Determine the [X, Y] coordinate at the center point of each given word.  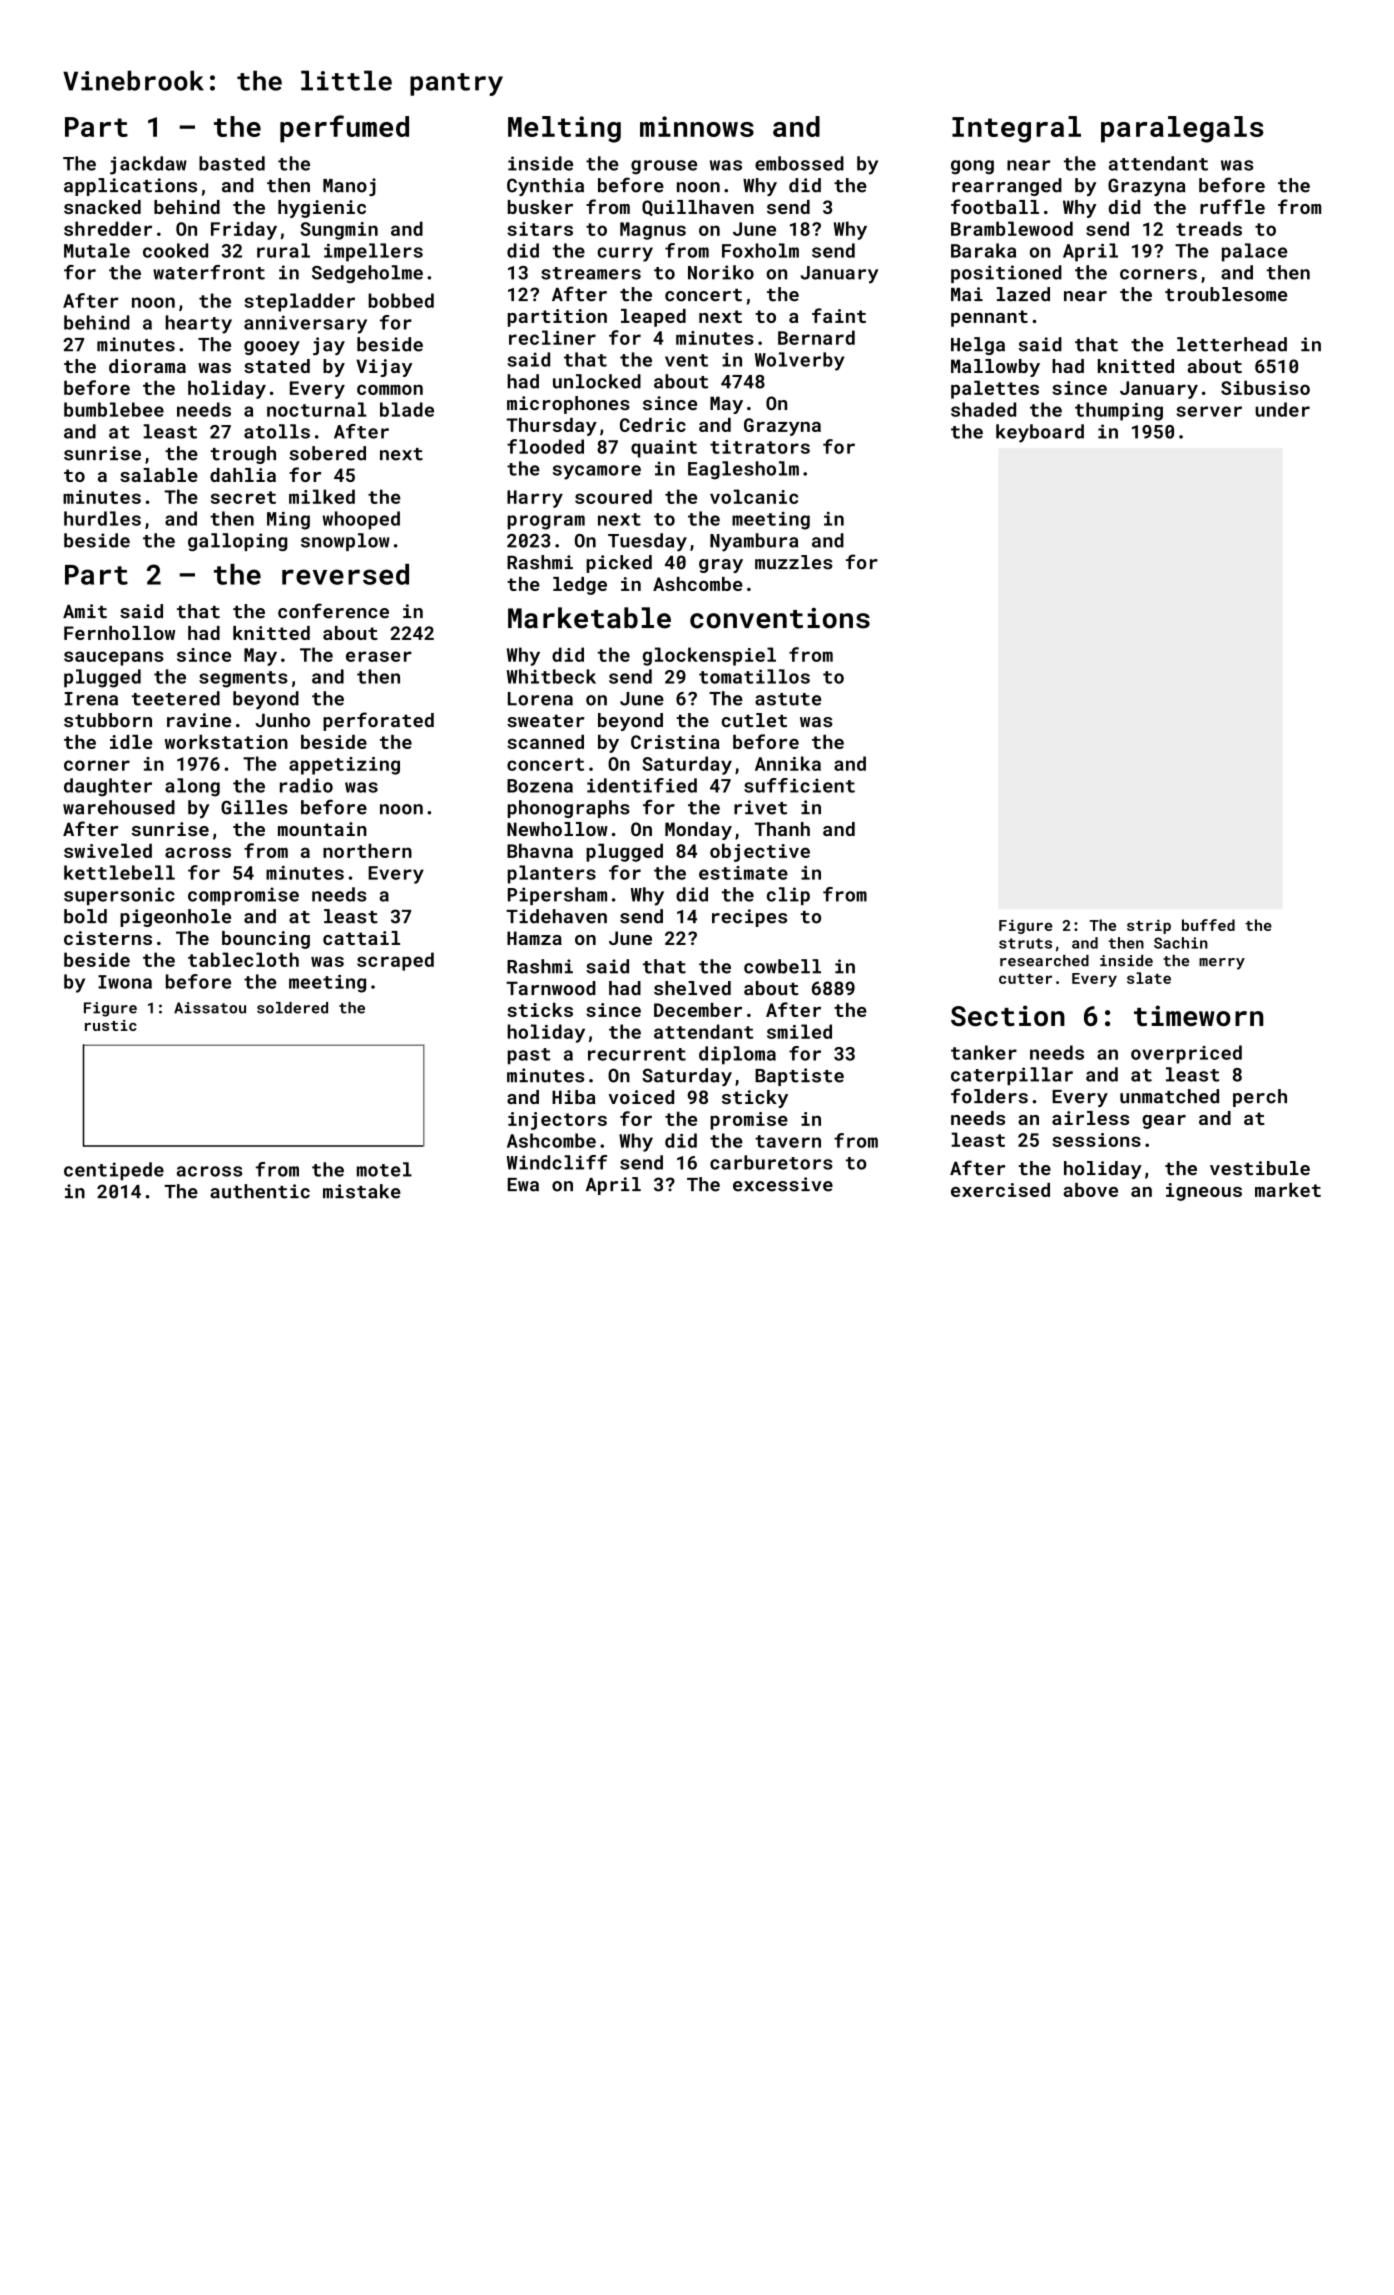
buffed [1208, 925]
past [529, 1056]
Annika [788, 763]
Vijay [384, 368]
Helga [978, 346]
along [192, 787]
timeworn [1198, 1015]
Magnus [653, 231]
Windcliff [556, 1162]
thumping [1119, 411]
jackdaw [148, 165]
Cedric [653, 425]
